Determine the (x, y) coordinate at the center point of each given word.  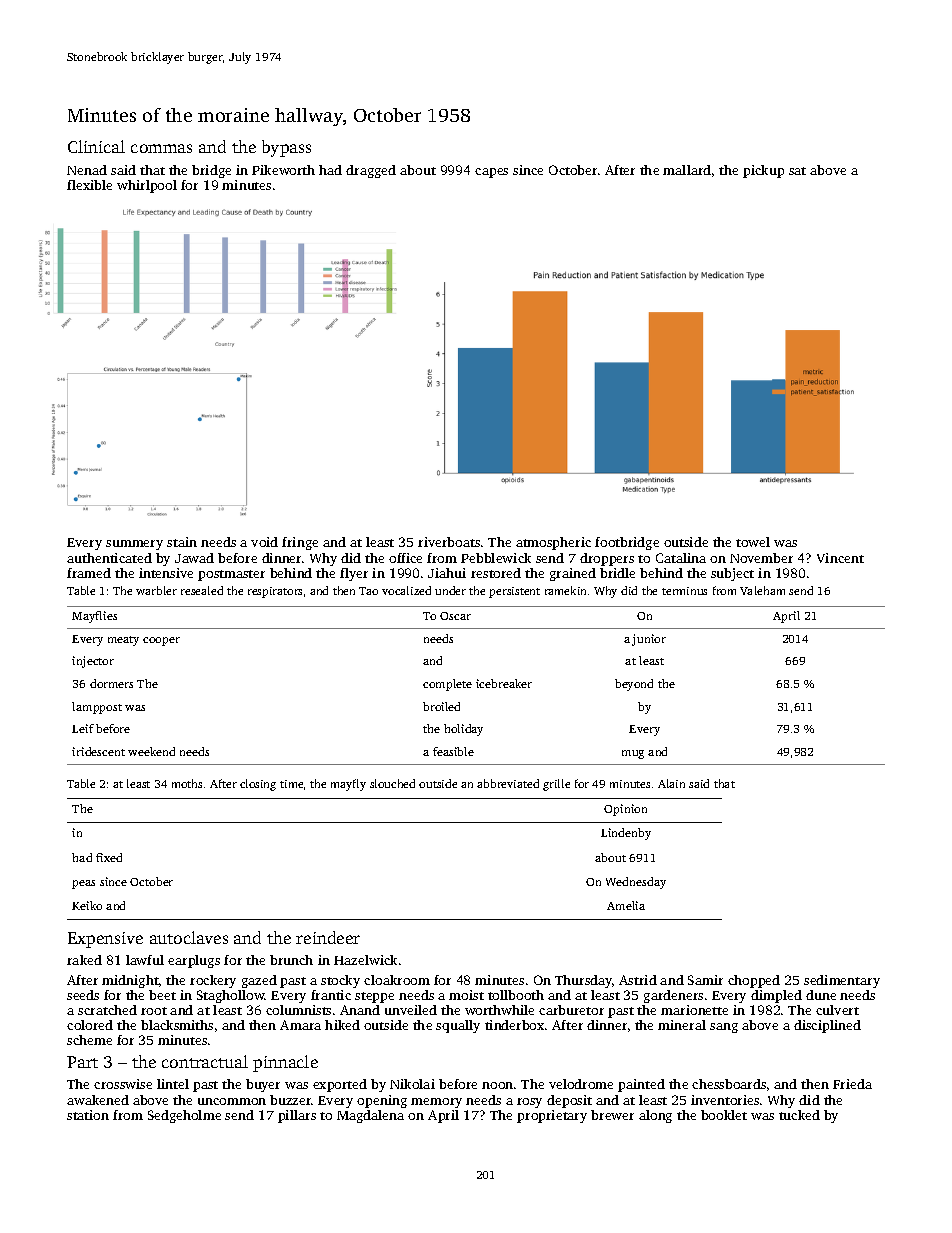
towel (753, 542)
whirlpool (147, 186)
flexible (89, 185)
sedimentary (842, 981)
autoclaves (189, 937)
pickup (763, 171)
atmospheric (553, 543)
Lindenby (626, 834)
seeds (83, 995)
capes (491, 173)
